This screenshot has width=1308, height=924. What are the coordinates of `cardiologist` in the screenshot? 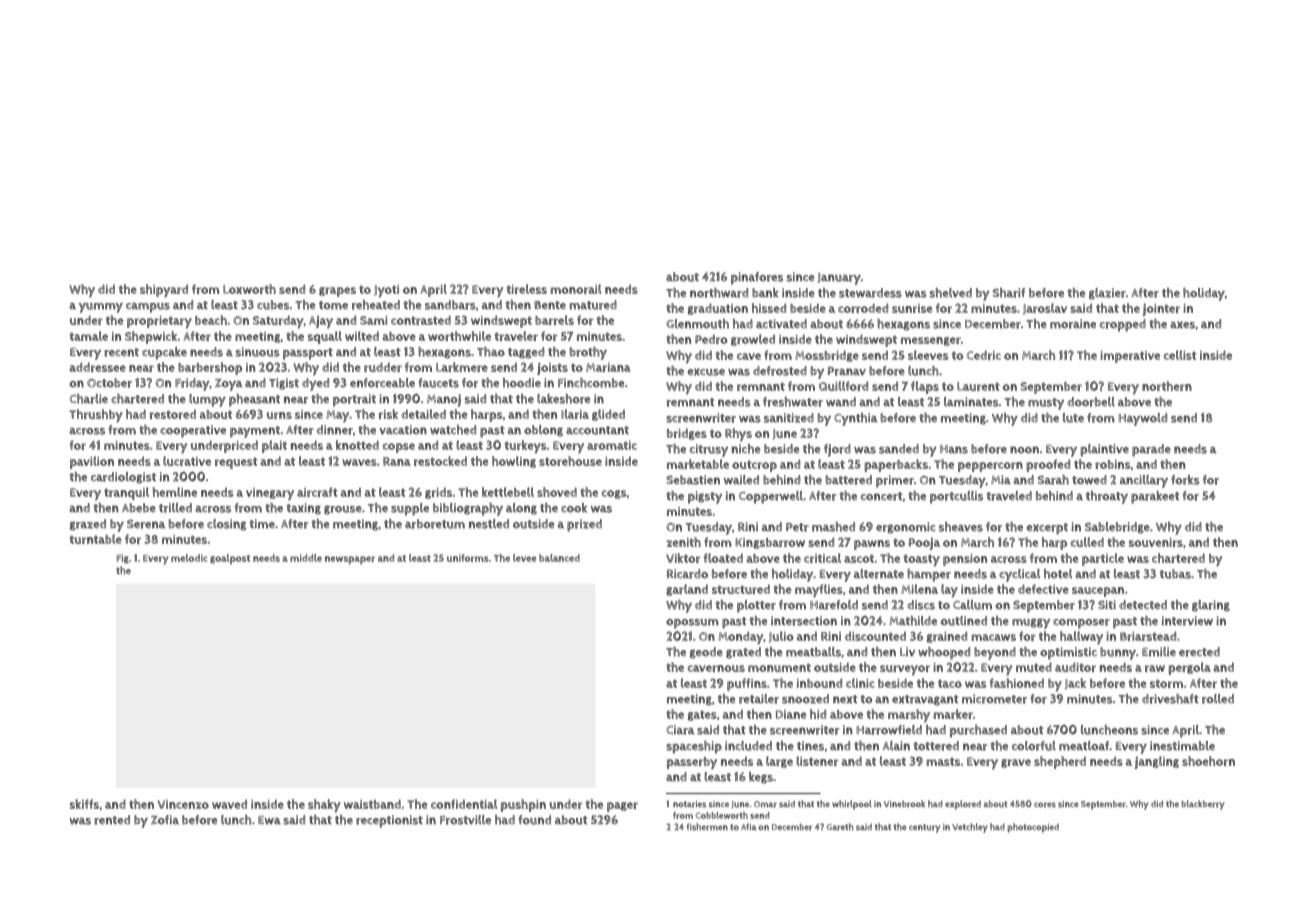 It's located at (123, 478).
